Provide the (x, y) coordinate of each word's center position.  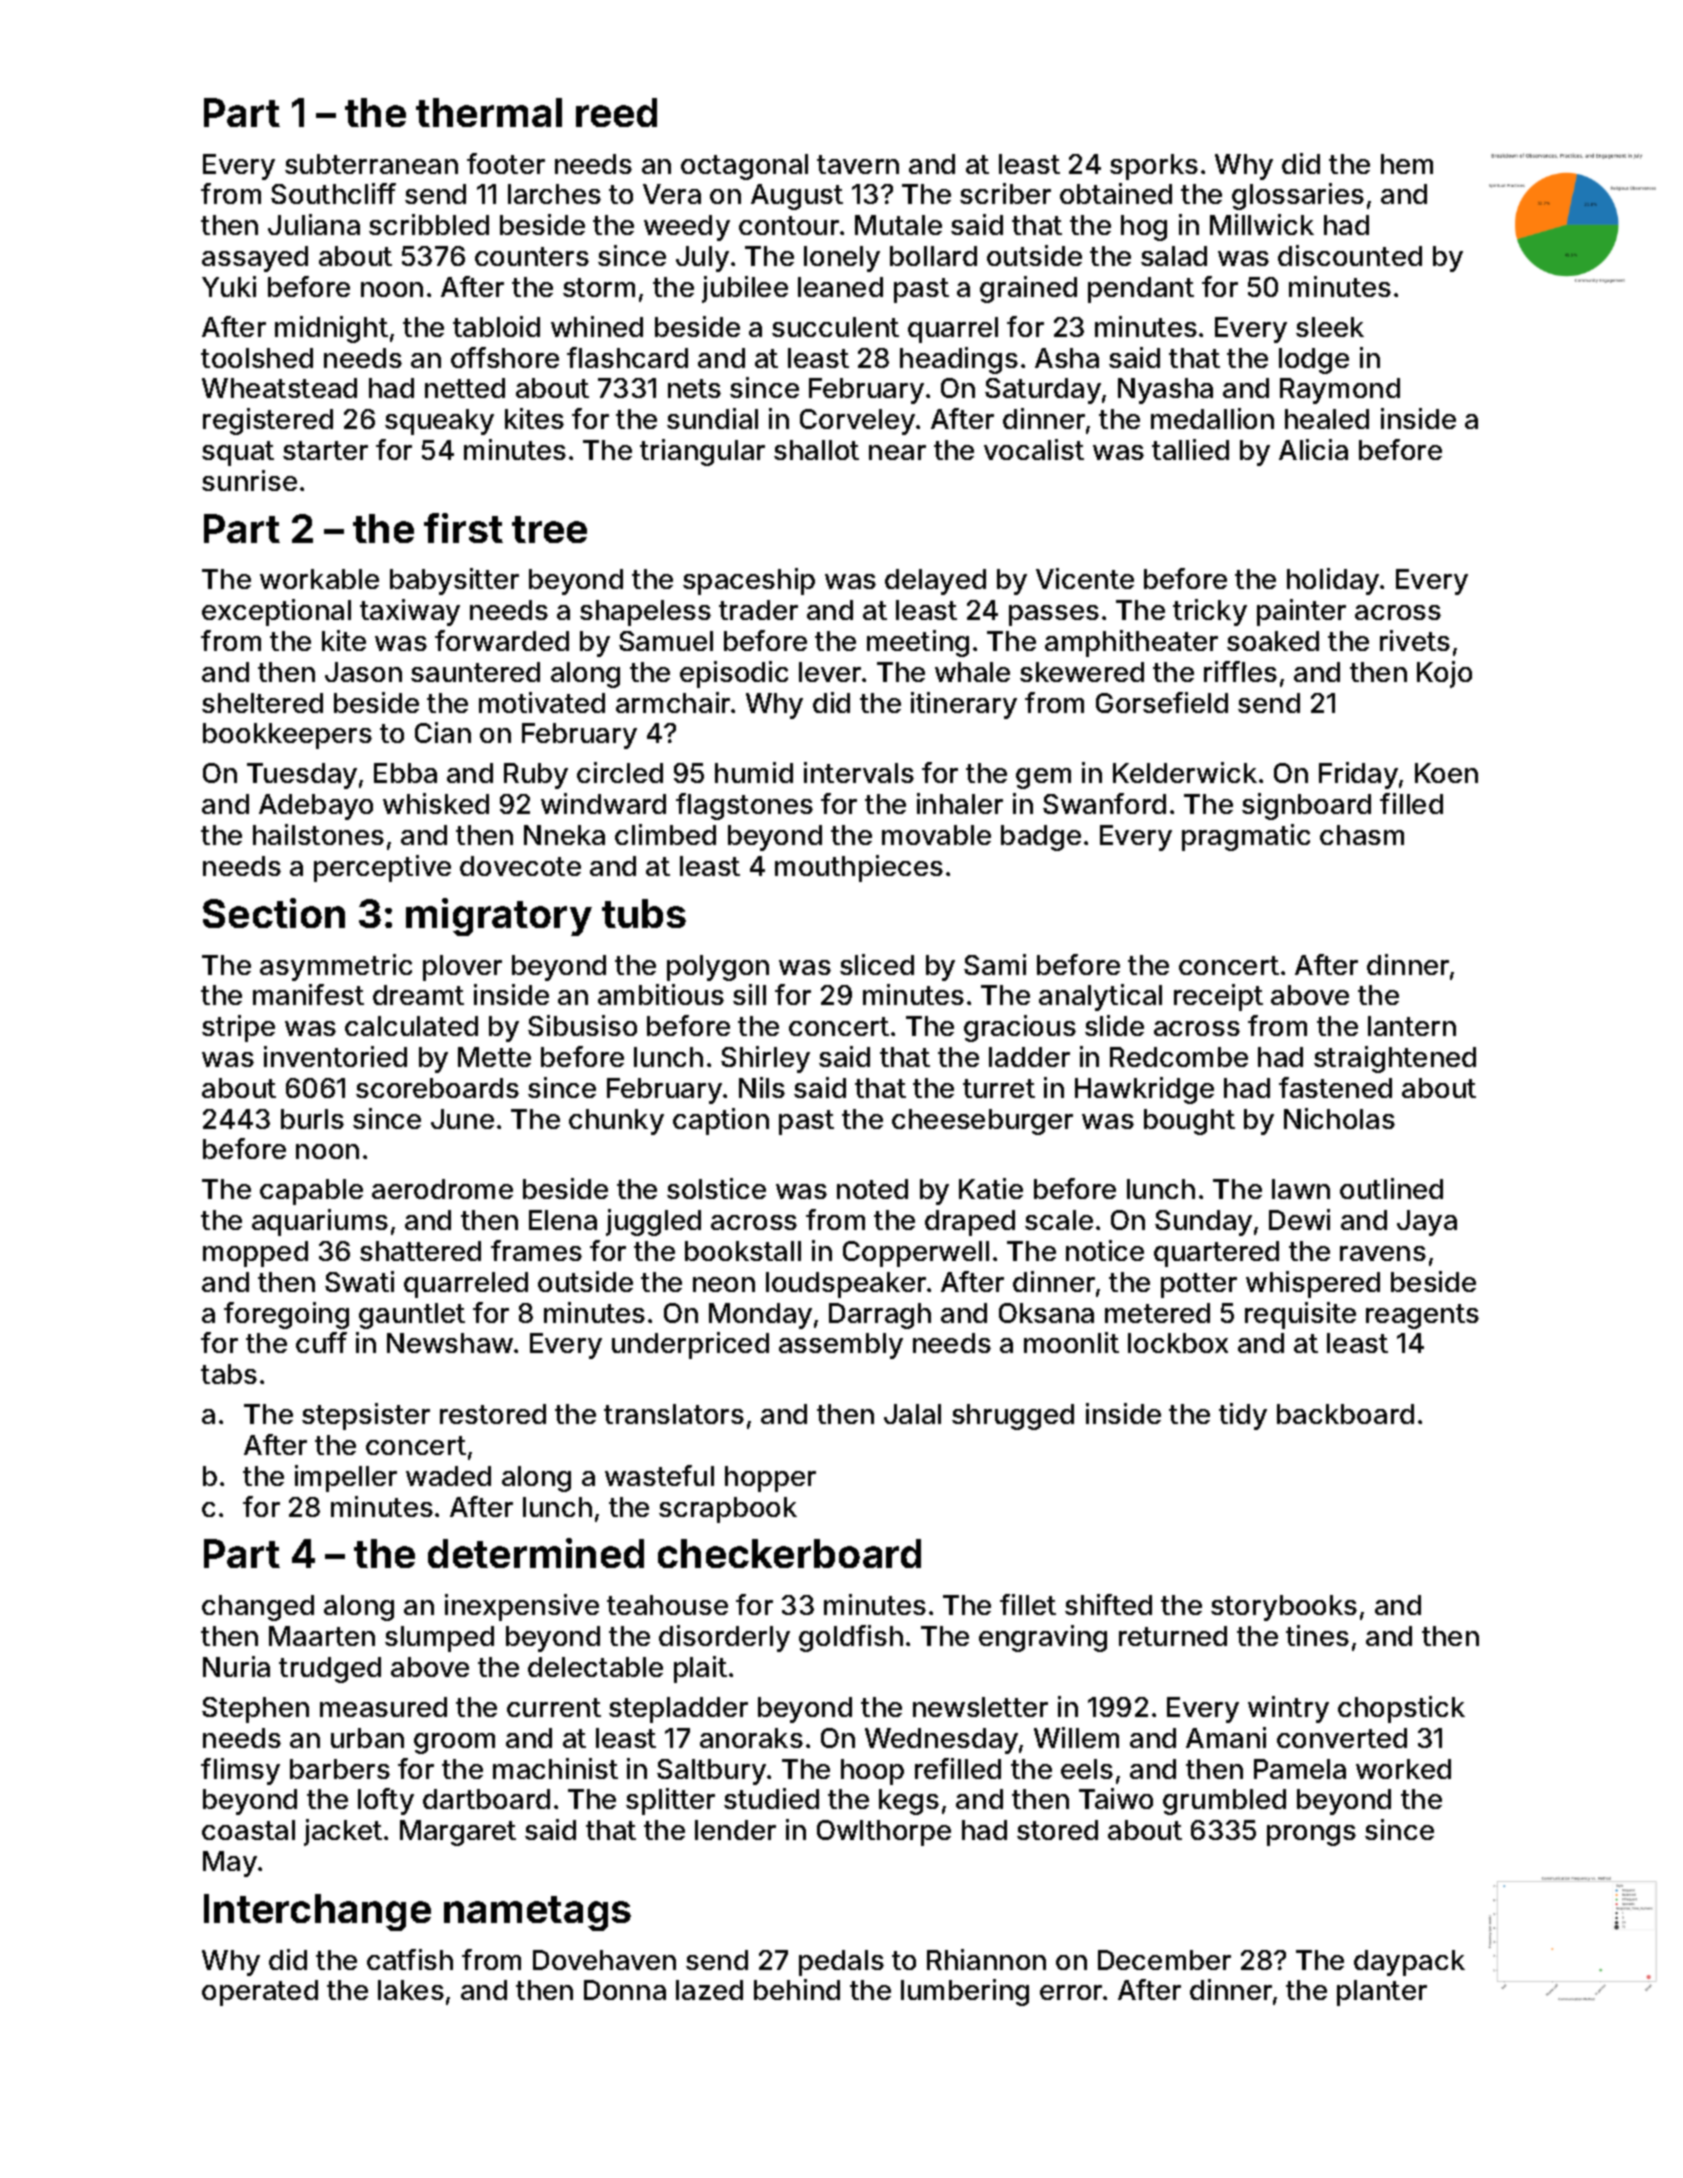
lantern (1412, 1026)
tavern (858, 164)
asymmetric (336, 967)
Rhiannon (986, 1959)
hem (1407, 164)
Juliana (314, 224)
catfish (410, 1959)
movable (936, 835)
